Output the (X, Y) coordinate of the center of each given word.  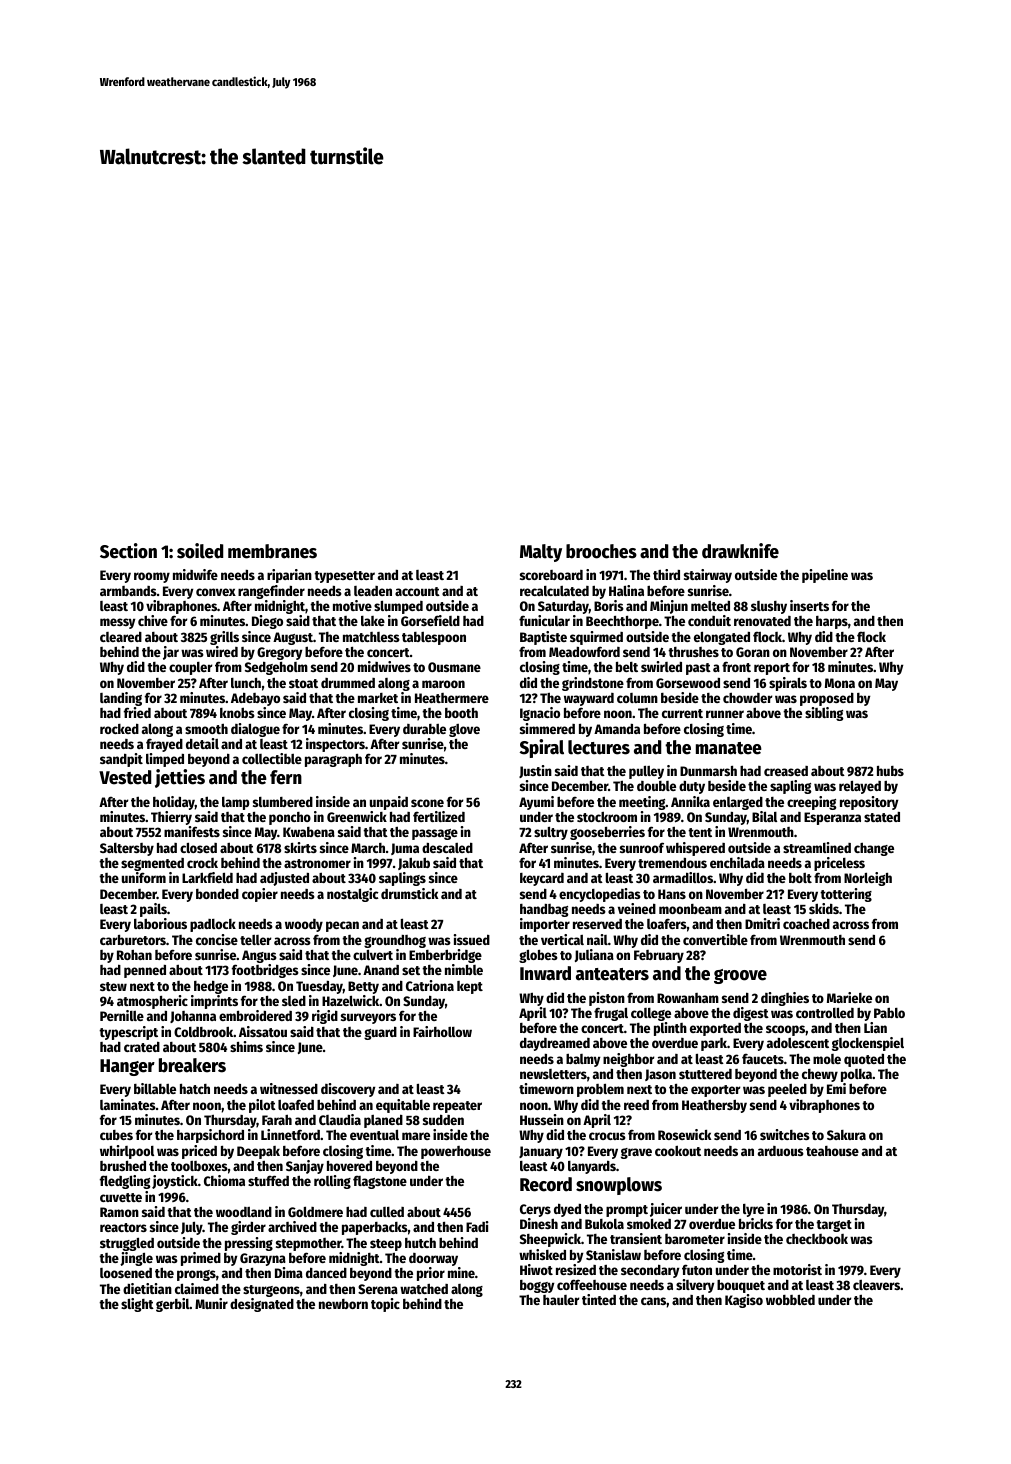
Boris (609, 605)
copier (260, 895)
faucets (763, 1058)
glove (464, 730)
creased (786, 771)
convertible (715, 939)
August (293, 638)
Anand (381, 970)
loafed (296, 1104)
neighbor (628, 1060)
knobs (237, 713)
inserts (809, 605)
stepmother (309, 1244)
